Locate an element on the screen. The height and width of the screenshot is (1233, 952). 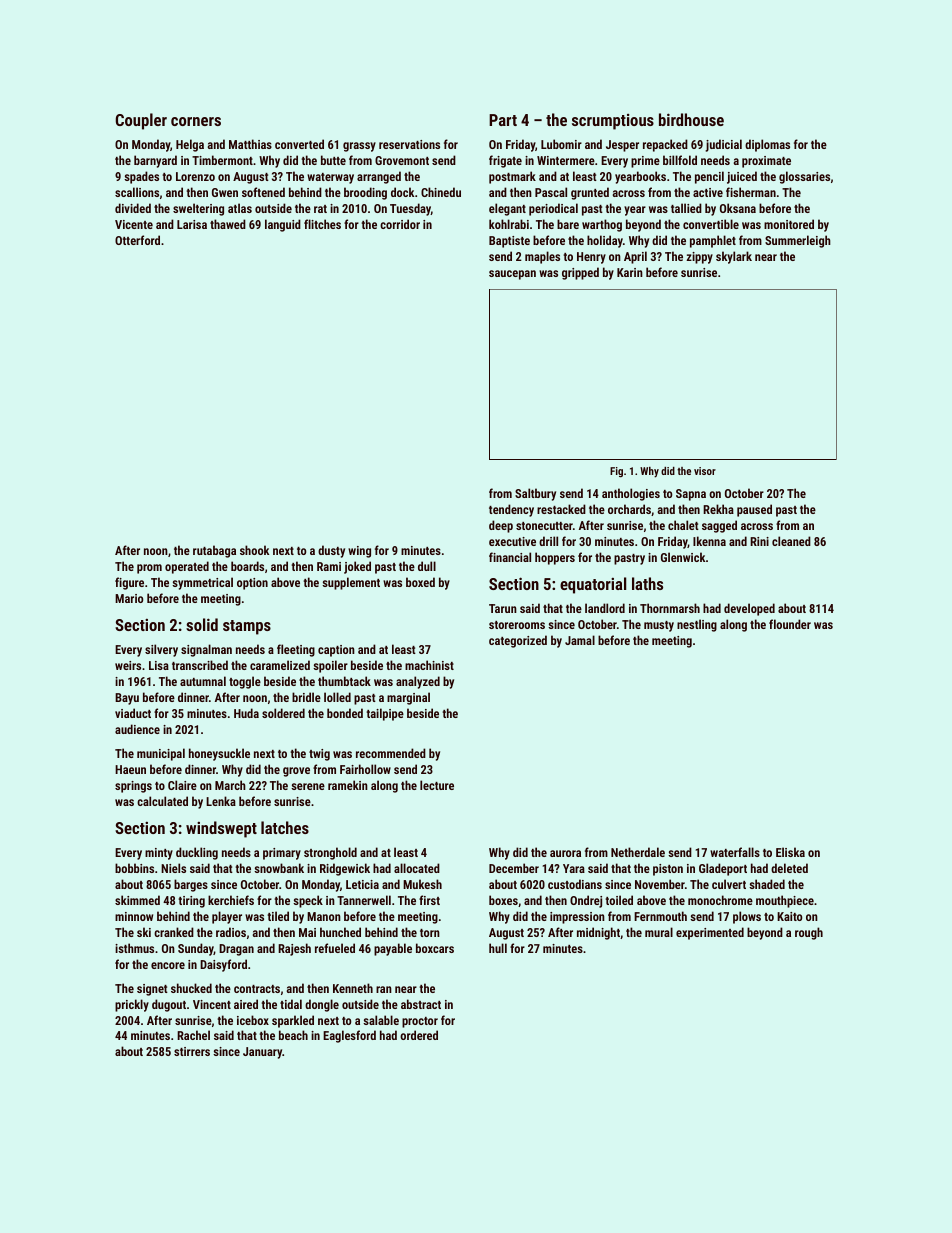
Part is located at coordinates (503, 120).
